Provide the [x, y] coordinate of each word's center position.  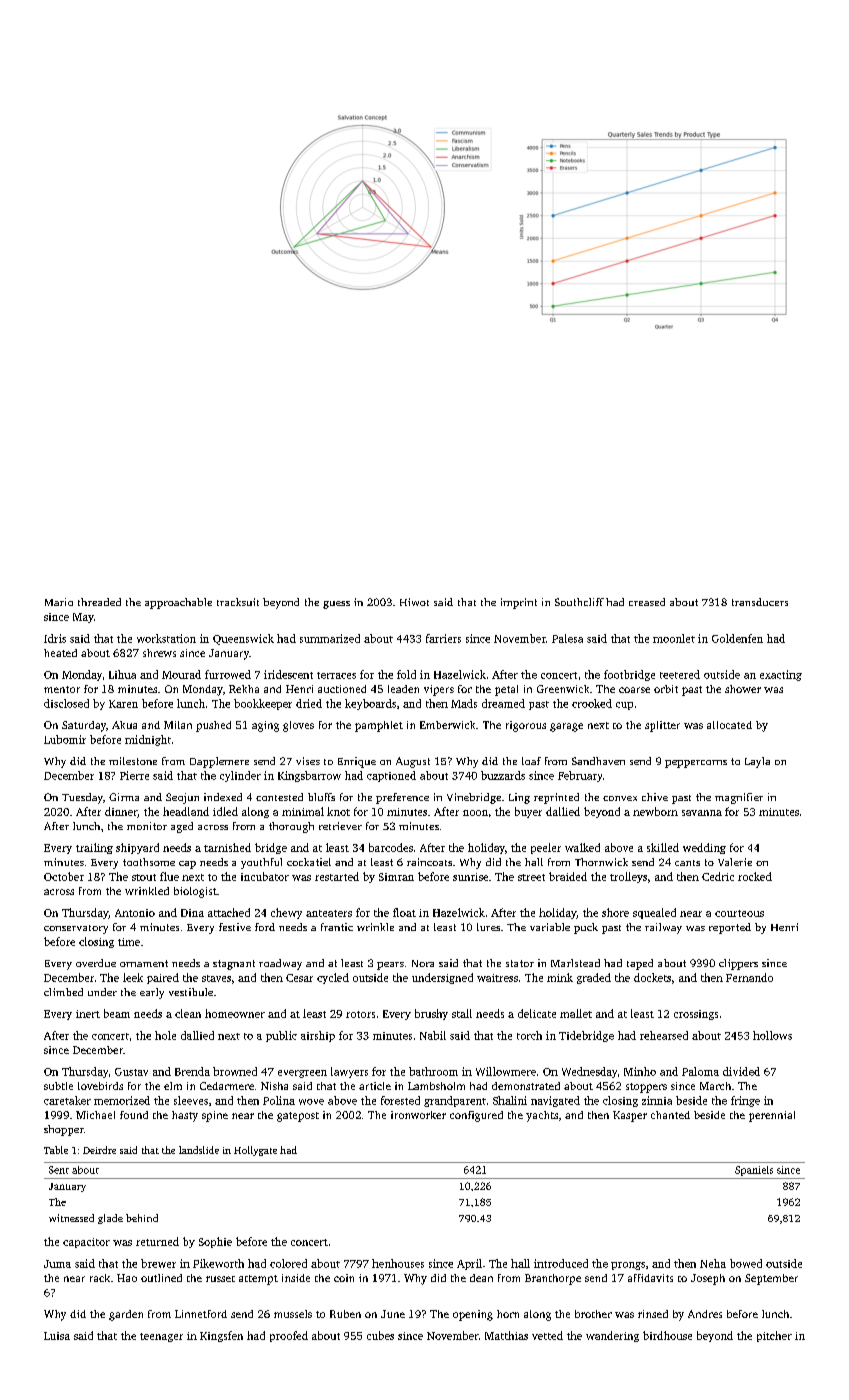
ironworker [418, 1115]
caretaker [67, 1100]
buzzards [503, 775]
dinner [121, 811]
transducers [760, 602]
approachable [178, 603]
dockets [652, 977]
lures [488, 927]
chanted [670, 1115]
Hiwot [414, 602]
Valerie [735, 862]
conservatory [76, 929]
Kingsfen [221, 1336]
